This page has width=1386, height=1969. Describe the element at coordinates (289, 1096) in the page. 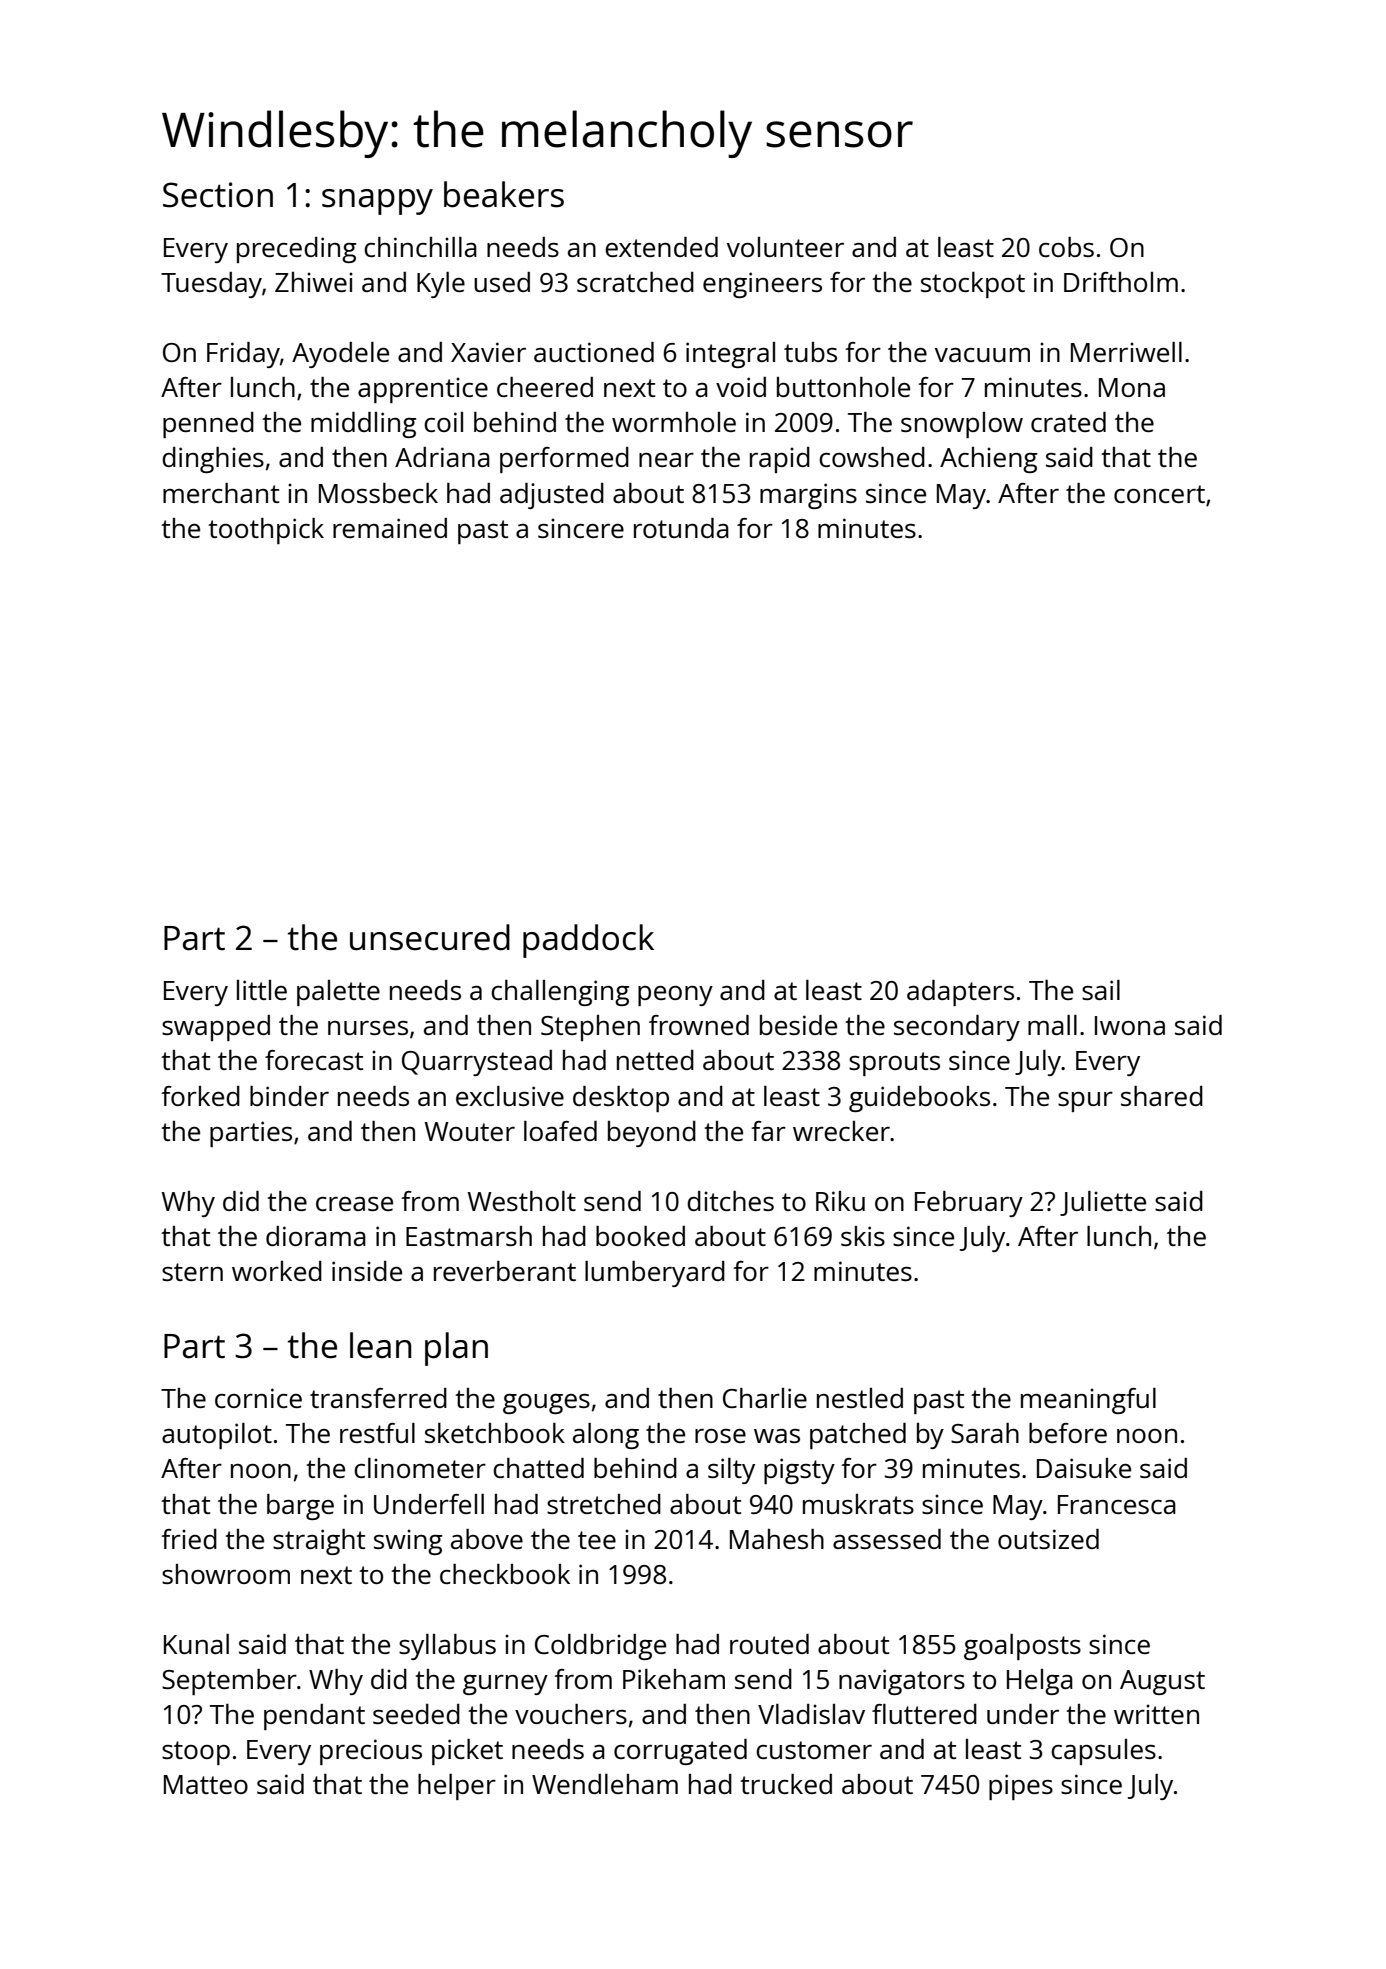

I see `binder` at that location.
